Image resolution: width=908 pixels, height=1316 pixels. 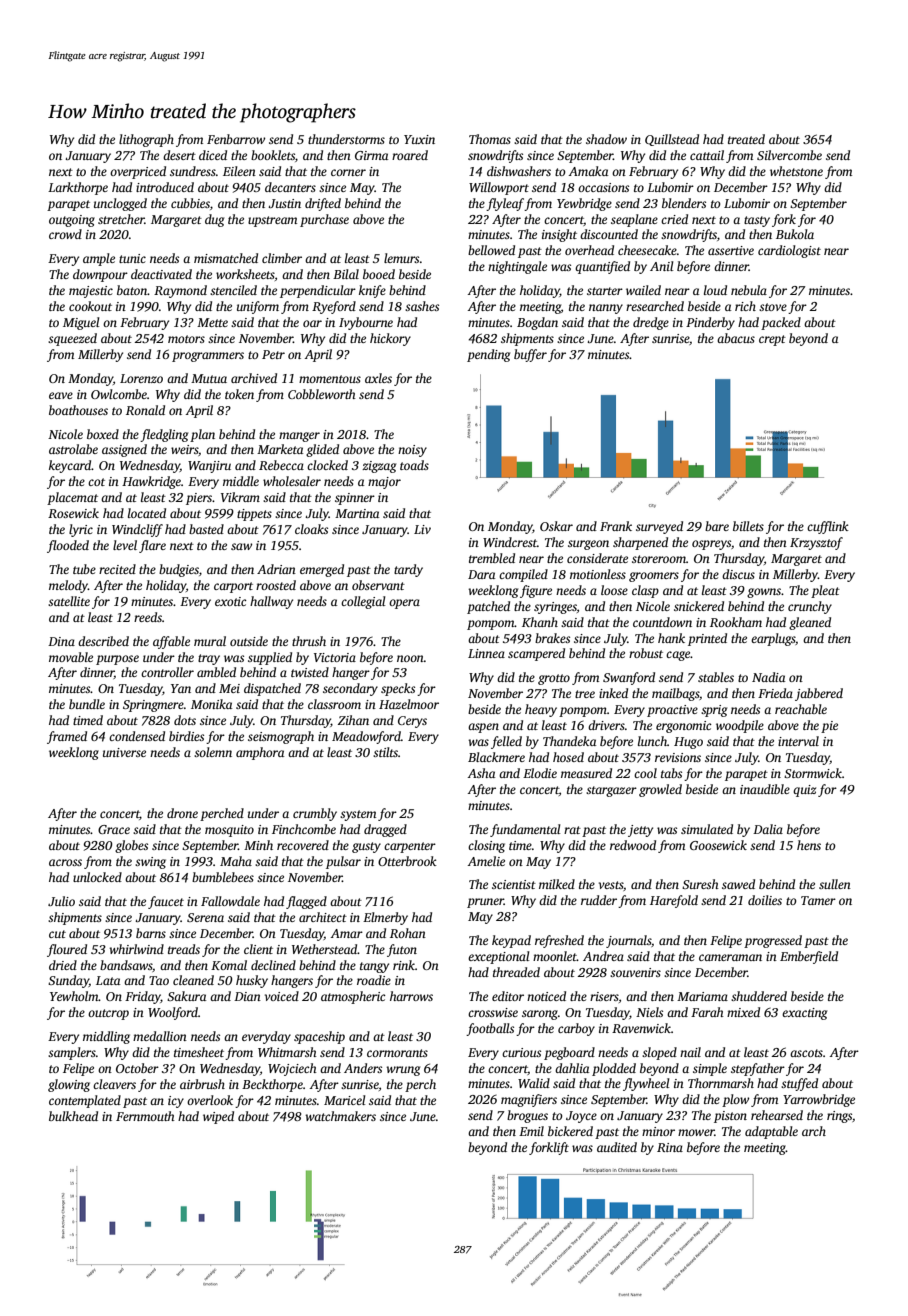 I want to click on Victoria, so click(x=335, y=657).
